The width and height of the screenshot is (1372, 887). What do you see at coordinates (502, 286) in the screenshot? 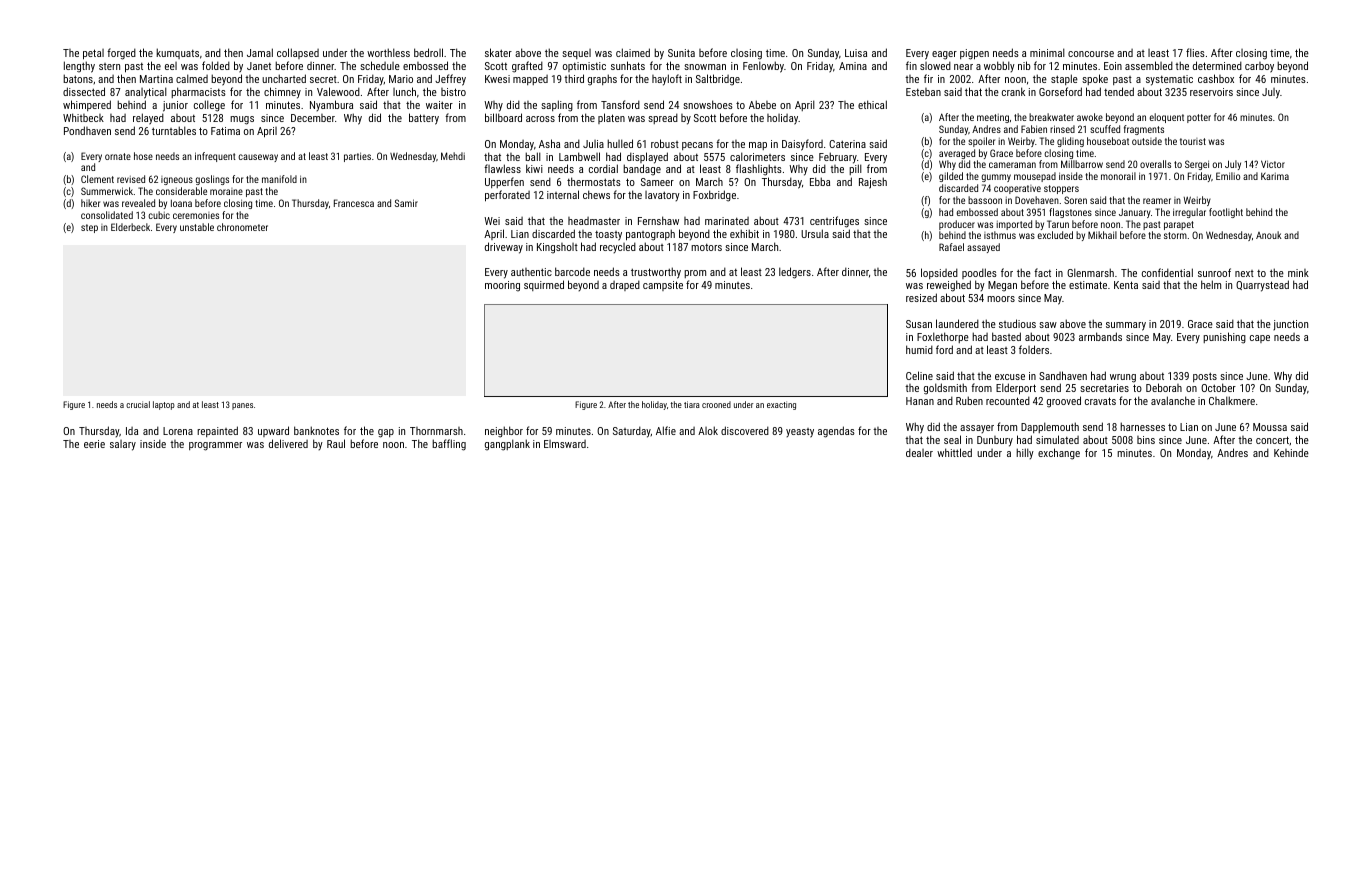
I see `mooring` at bounding box center [502, 286].
